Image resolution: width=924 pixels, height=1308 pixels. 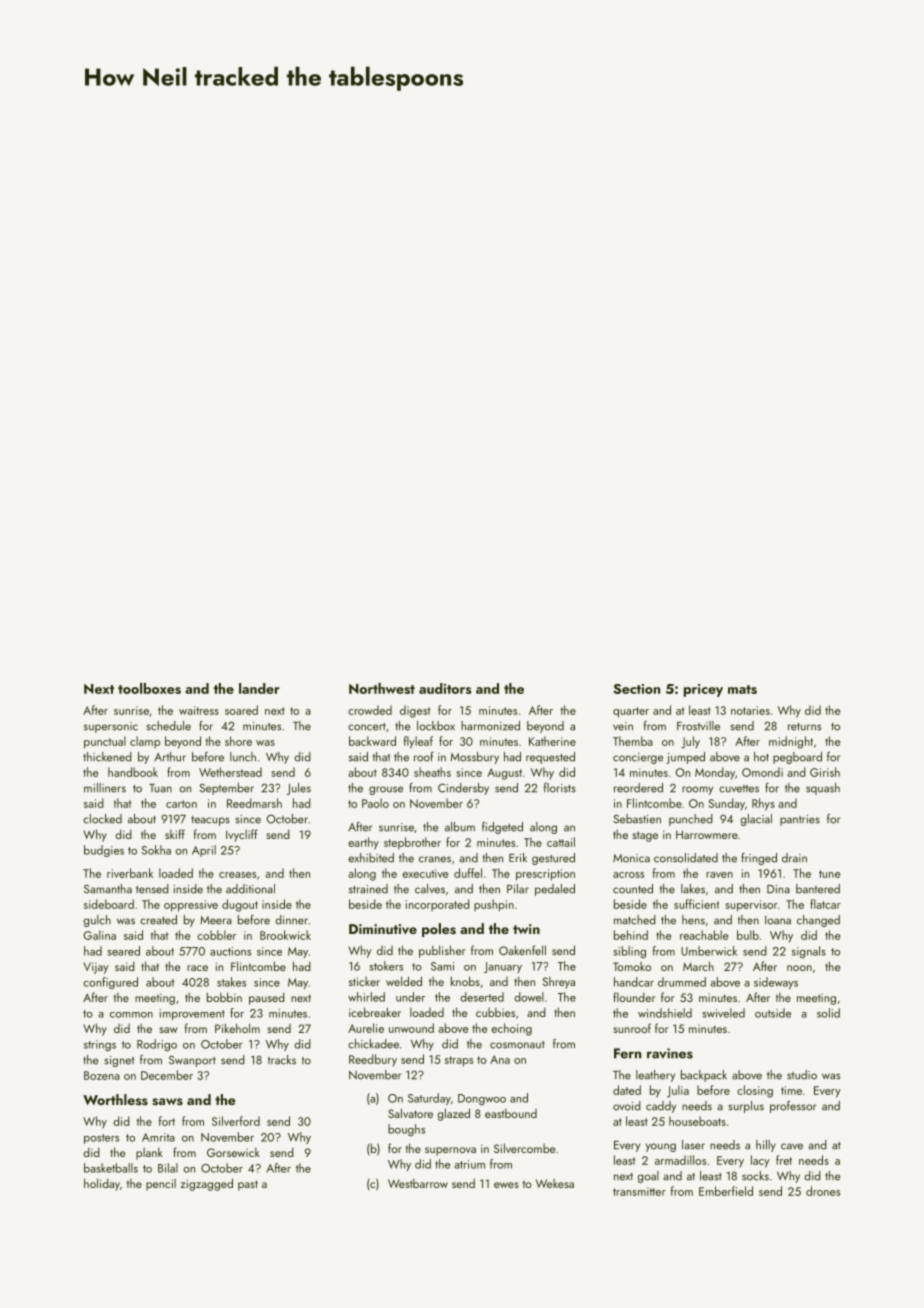 What do you see at coordinates (693, 920) in the page?
I see `hens` at bounding box center [693, 920].
